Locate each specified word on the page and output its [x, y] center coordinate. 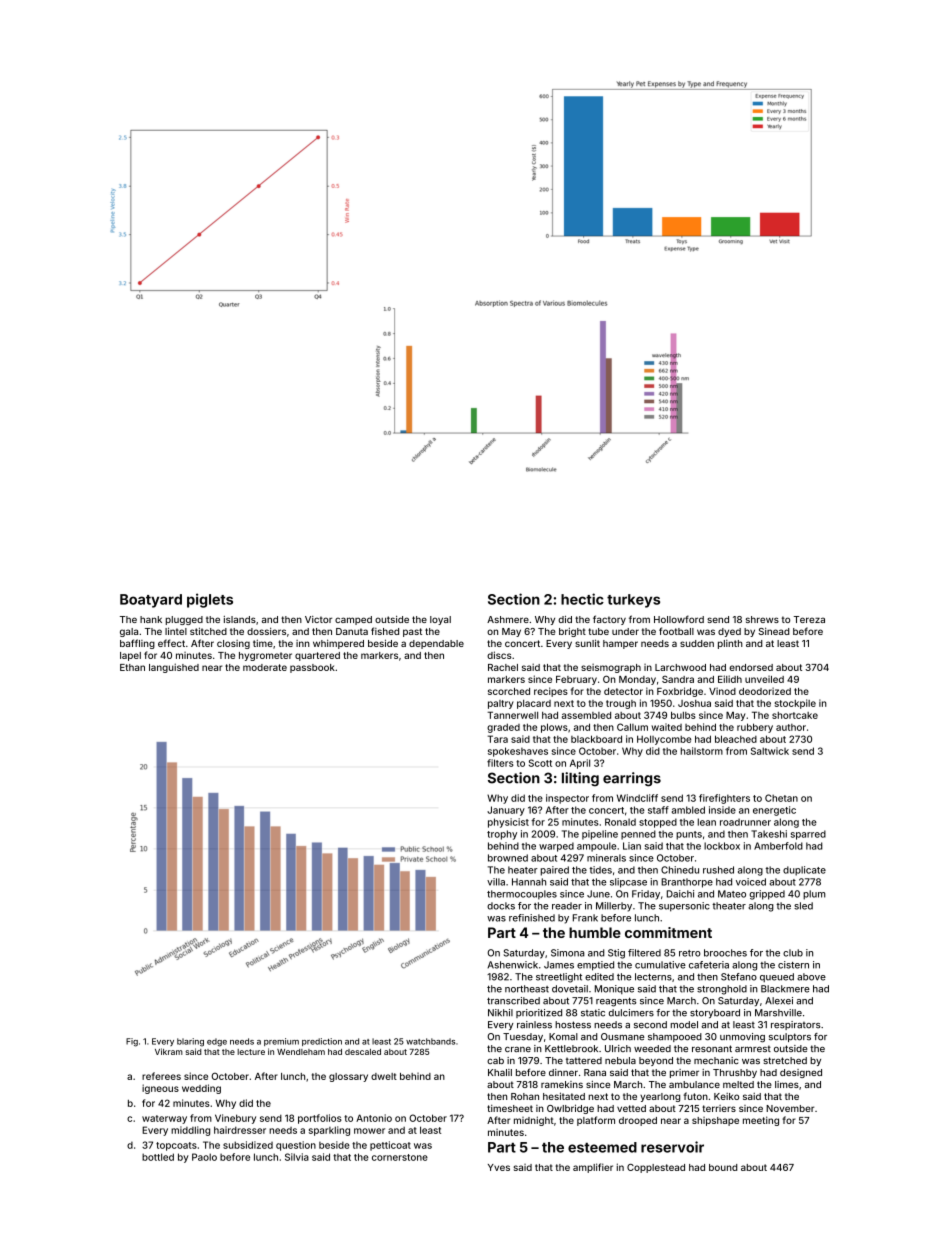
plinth [730, 644]
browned [508, 858]
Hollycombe [664, 740]
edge [217, 1042]
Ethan [132, 667]
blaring [190, 1042]
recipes [551, 692]
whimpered [338, 644]
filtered [644, 953]
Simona [568, 953]
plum [814, 895]
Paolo [204, 1157]
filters [500, 763]
